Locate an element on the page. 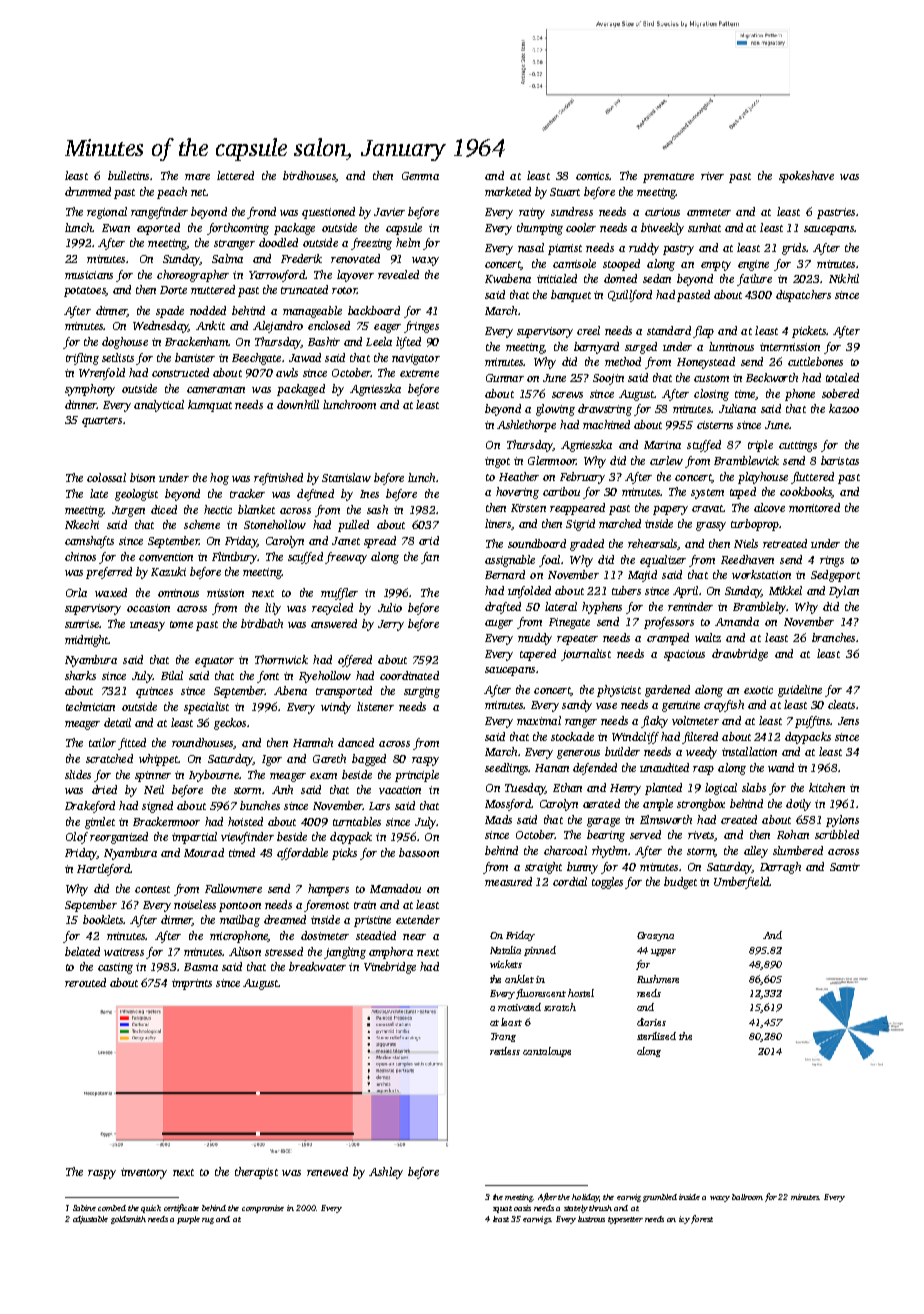  Mamadou is located at coordinates (395, 888).
